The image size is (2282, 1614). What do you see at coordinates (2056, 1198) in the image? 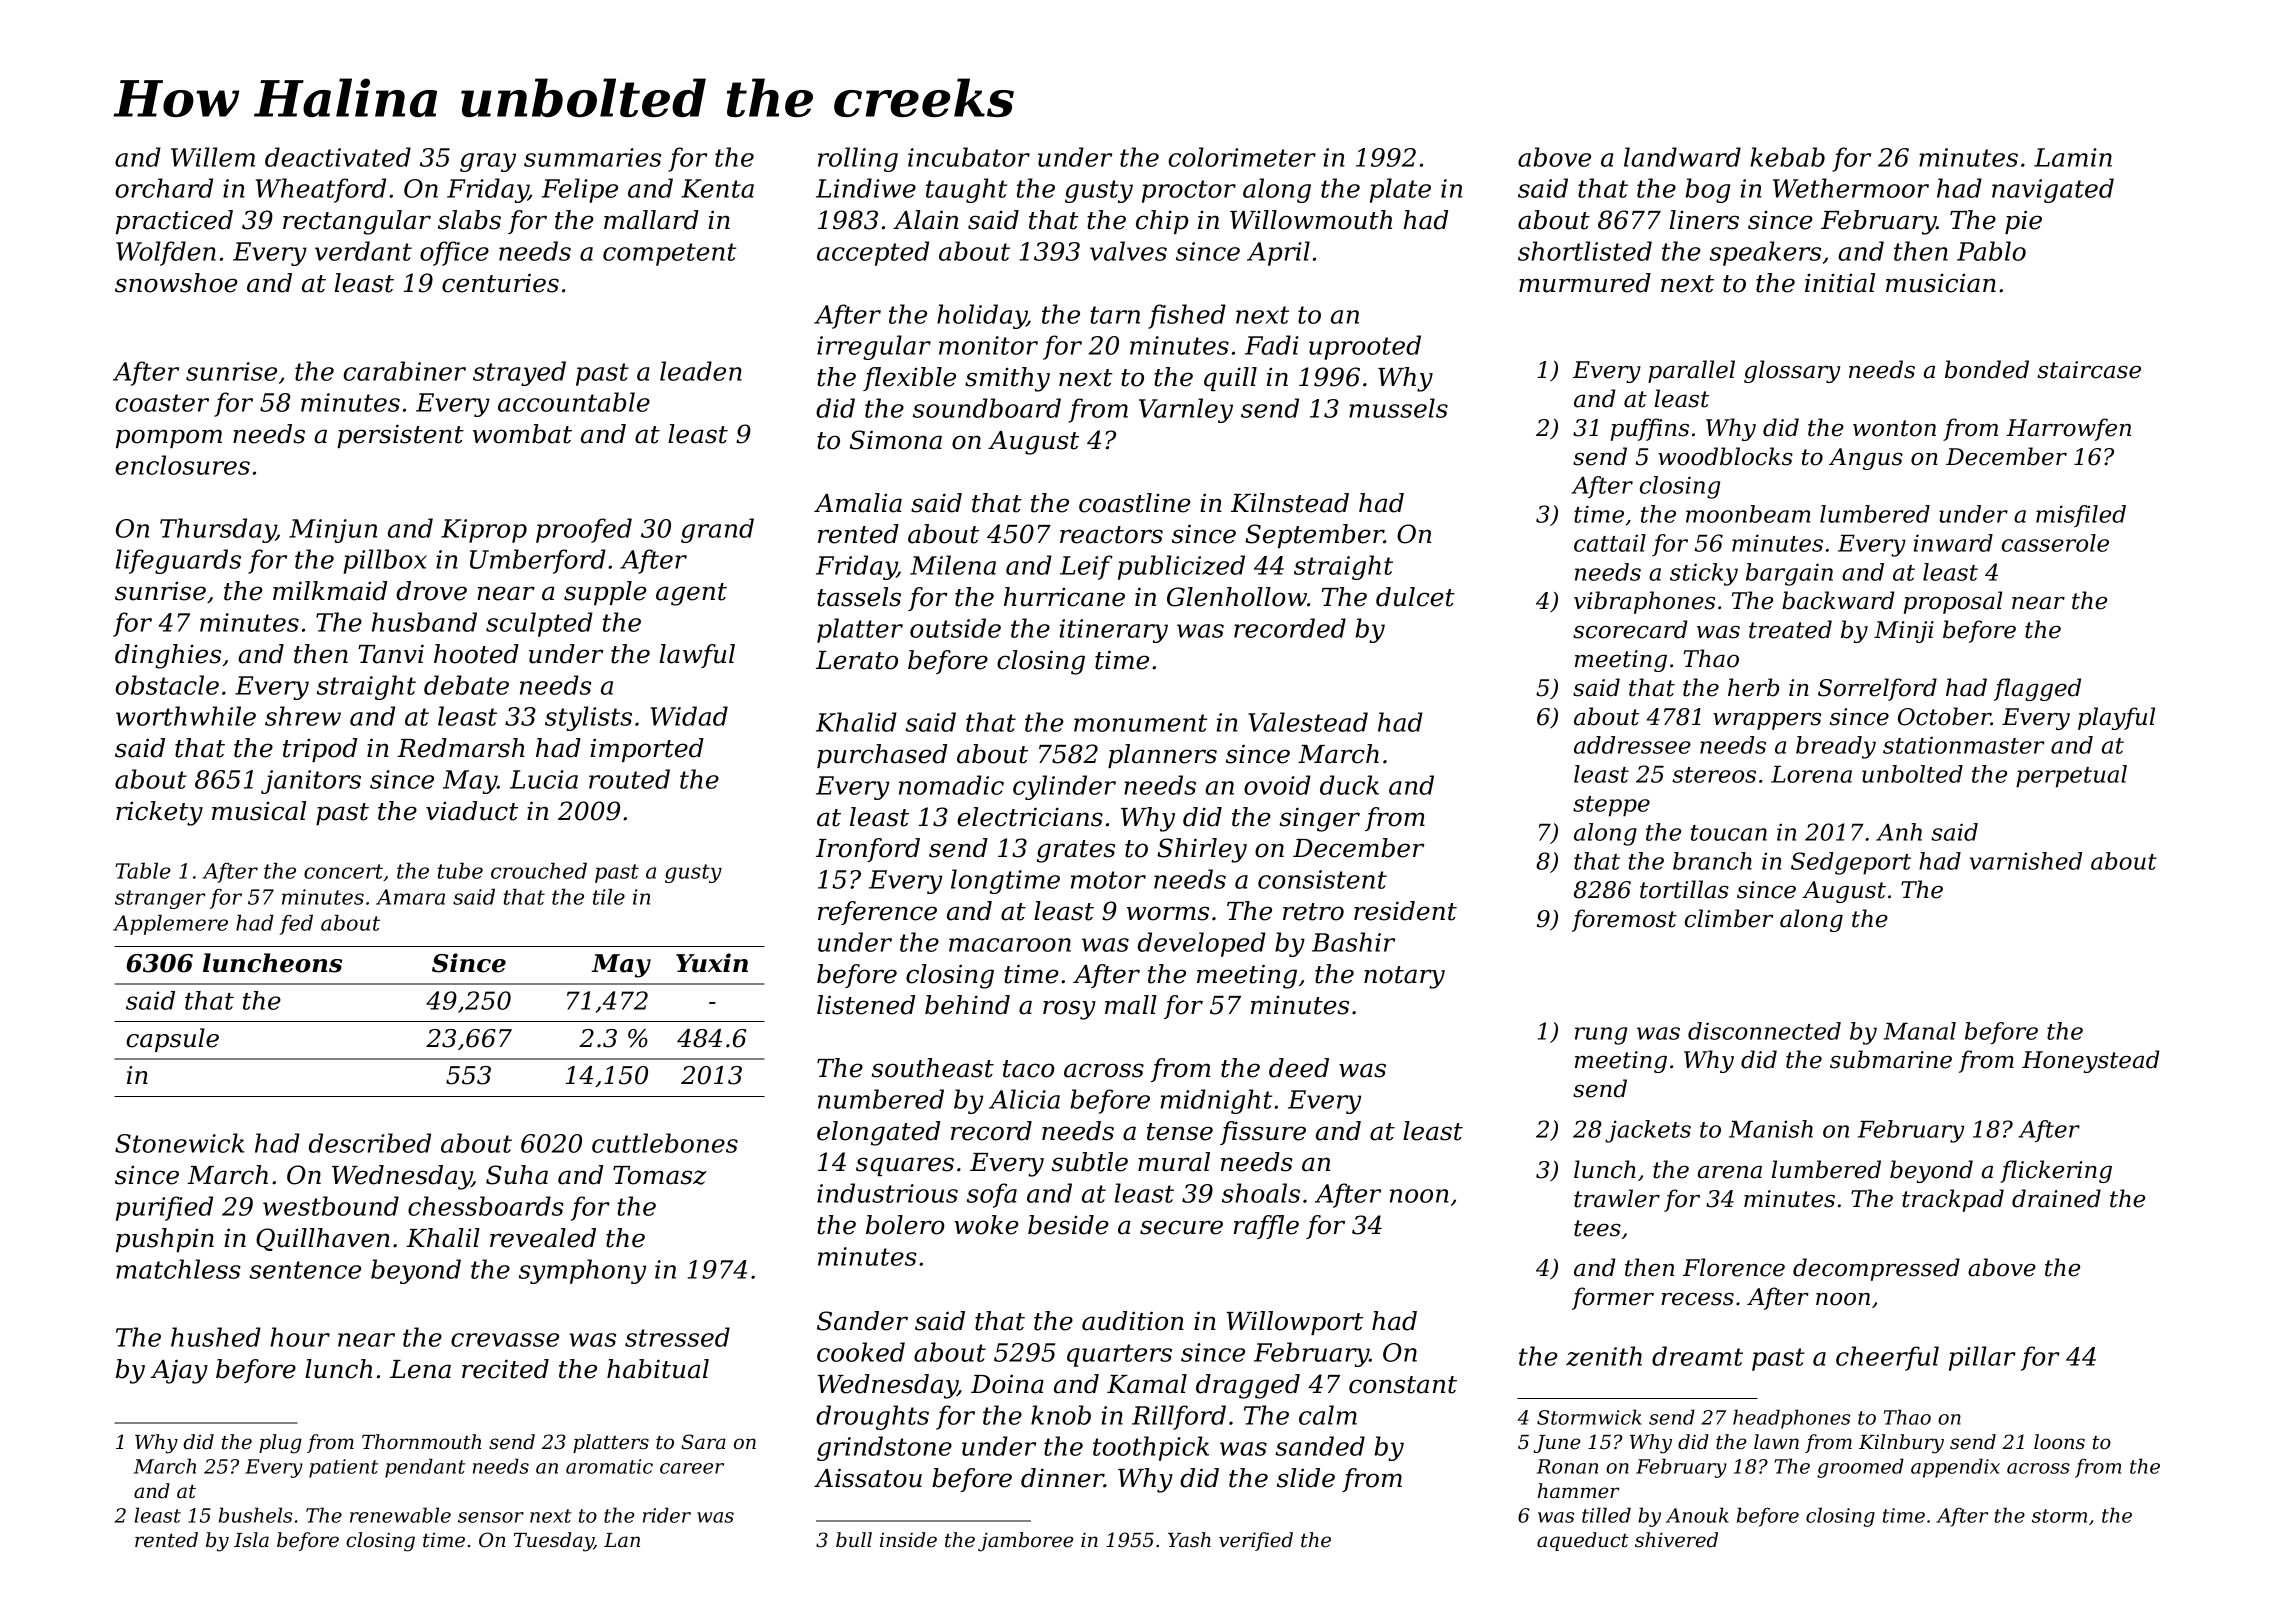
I see `drained` at bounding box center [2056, 1198].
